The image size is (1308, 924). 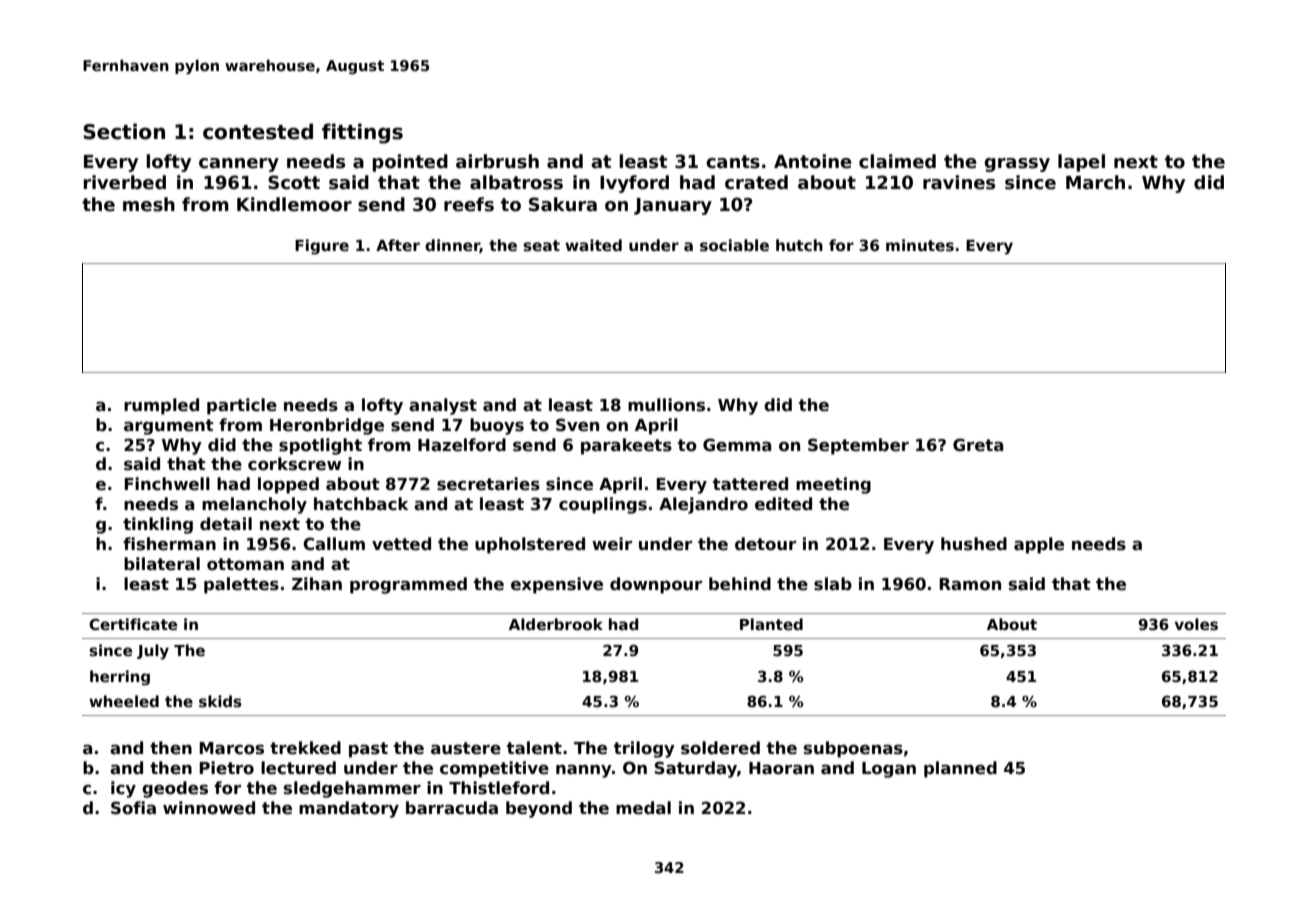 What do you see at coordinates (497, 426) in the image?
I see `buoys` at bounding box center [497, 426].
